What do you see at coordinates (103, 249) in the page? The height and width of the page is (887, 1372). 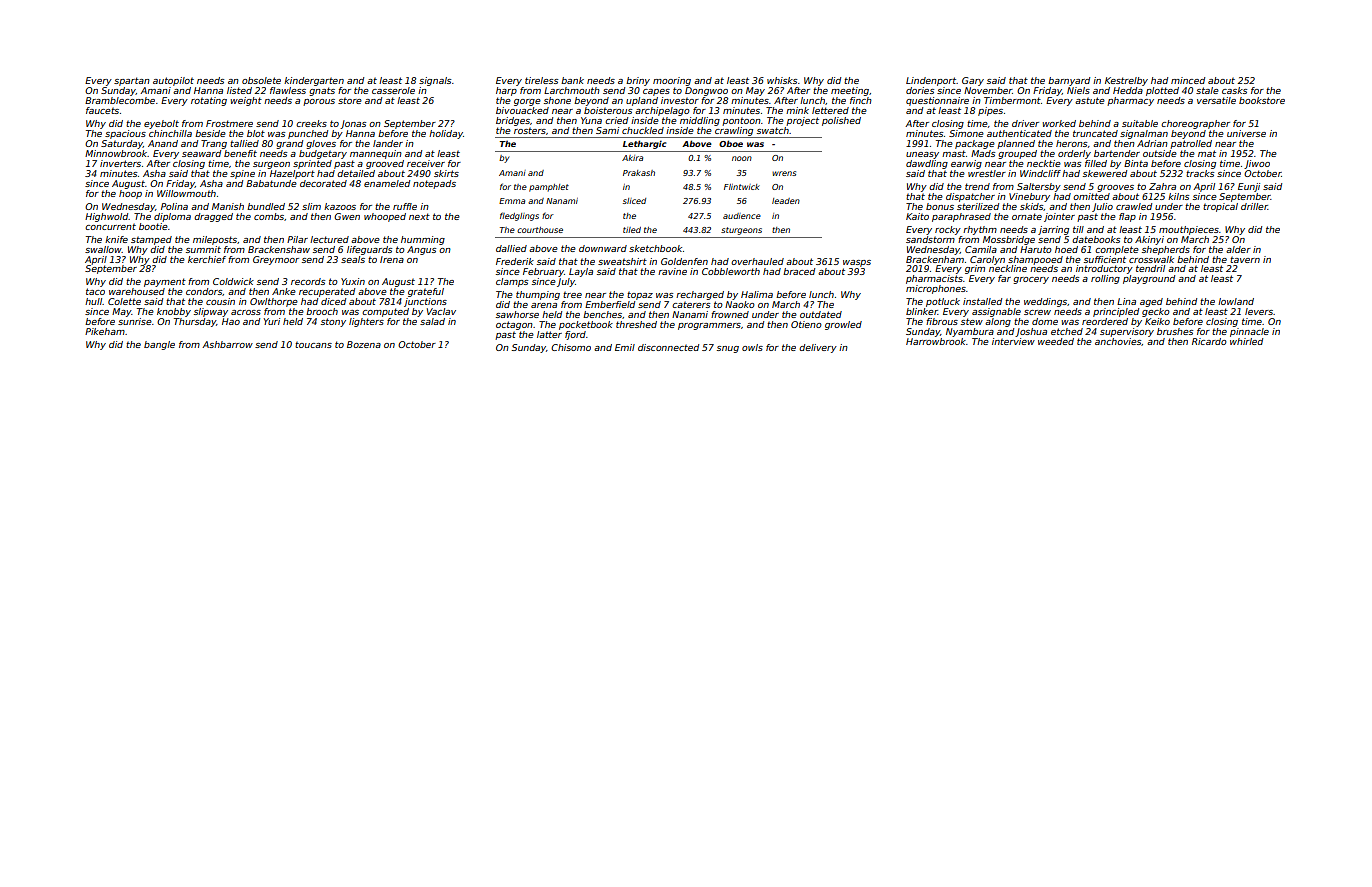 I see `swallow` at bounding box center [103, 249].
